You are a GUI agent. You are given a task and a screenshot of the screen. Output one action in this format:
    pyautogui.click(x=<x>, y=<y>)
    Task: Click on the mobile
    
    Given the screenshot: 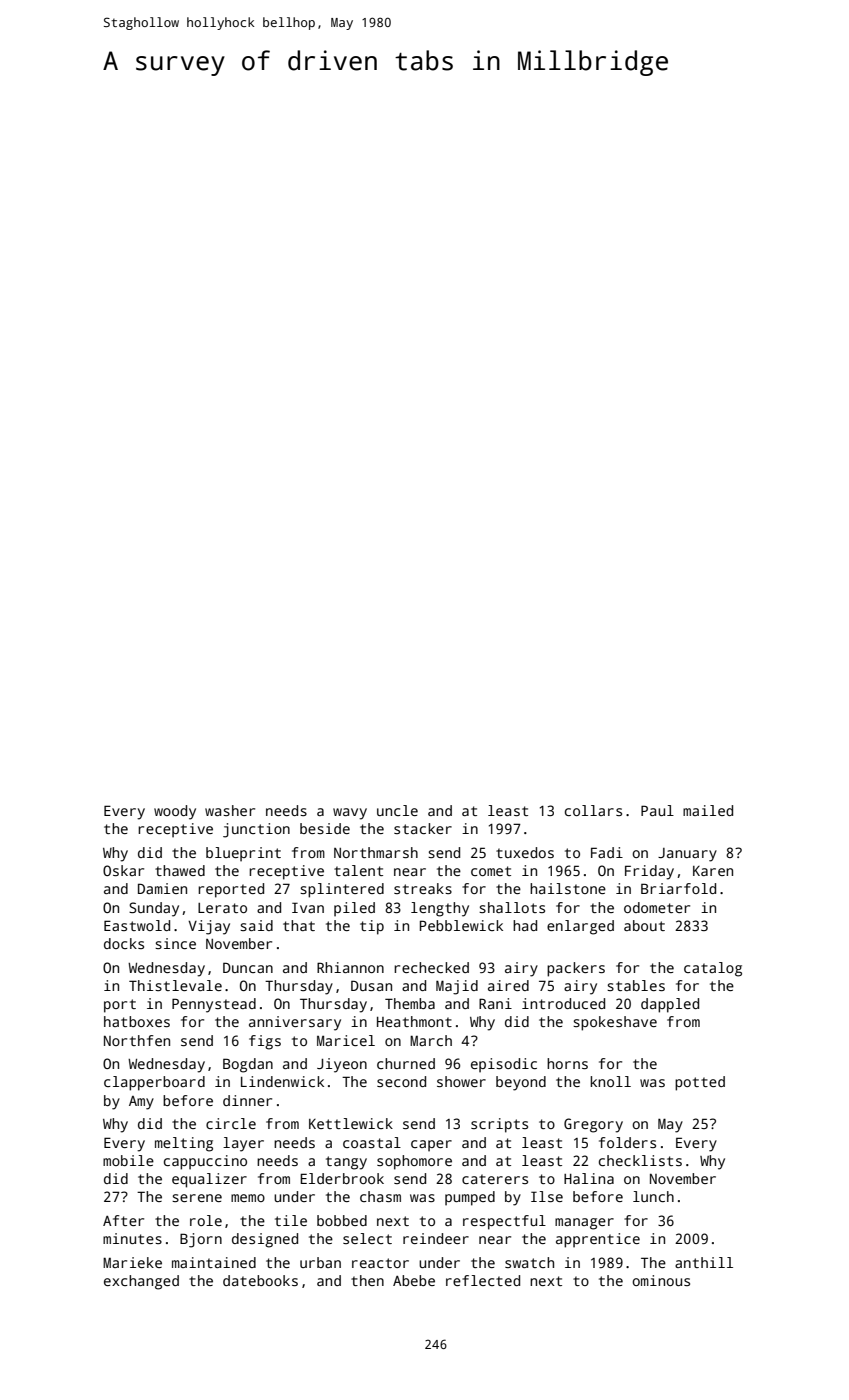 What is the action you would take?
    pyautogui.click(x=128, y=1160)
